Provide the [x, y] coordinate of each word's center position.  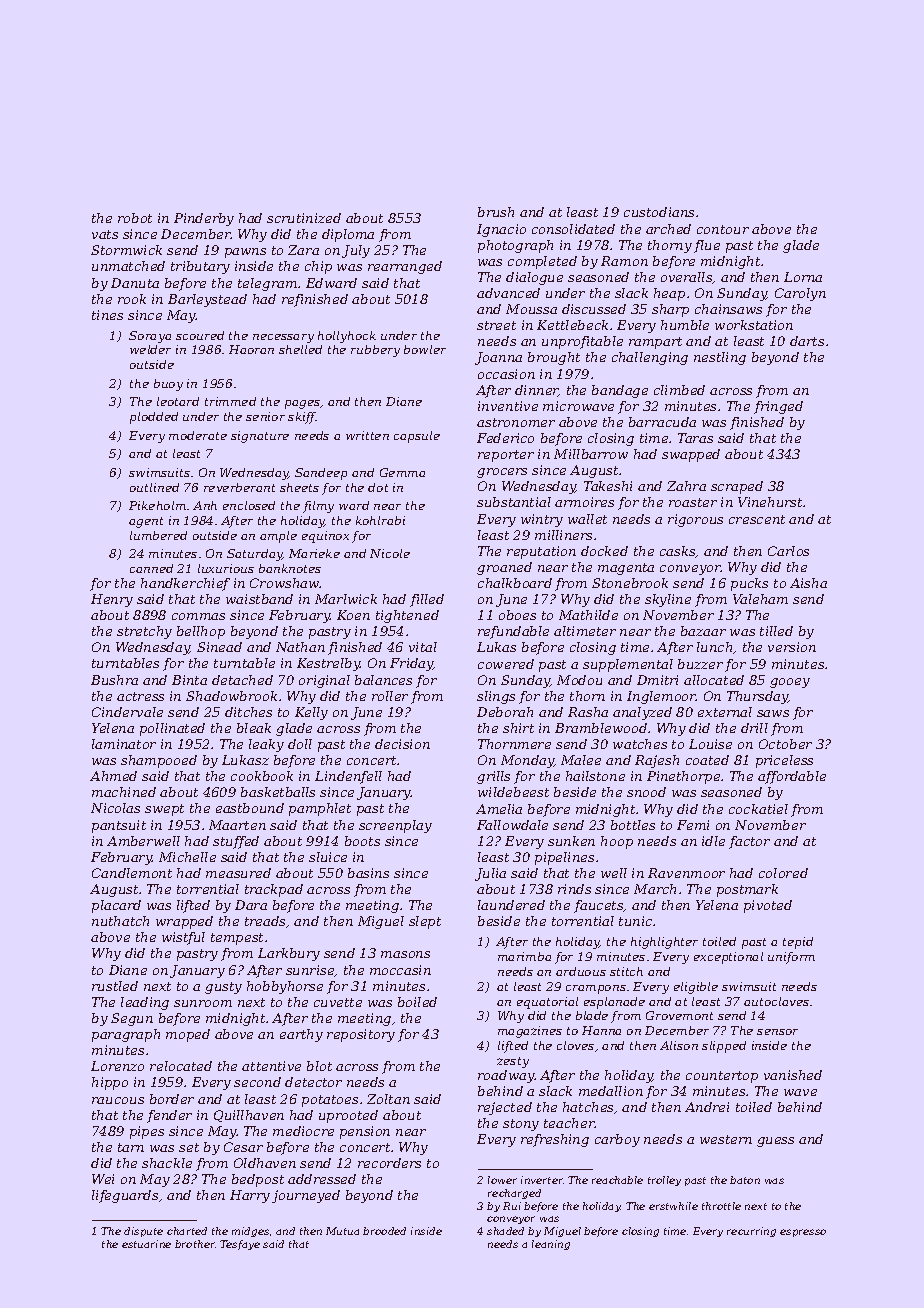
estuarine [146, 1244]
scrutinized [304, 218]
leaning [551, 1245]
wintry [542, 520]
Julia [490, 874]
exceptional [728, 958]
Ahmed [113, 776]
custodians [659, 212]
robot [135, 218]
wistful [183, 938]
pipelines [564, 858]
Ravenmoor [686, 873]
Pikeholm [157, 505]
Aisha [808, 583]
